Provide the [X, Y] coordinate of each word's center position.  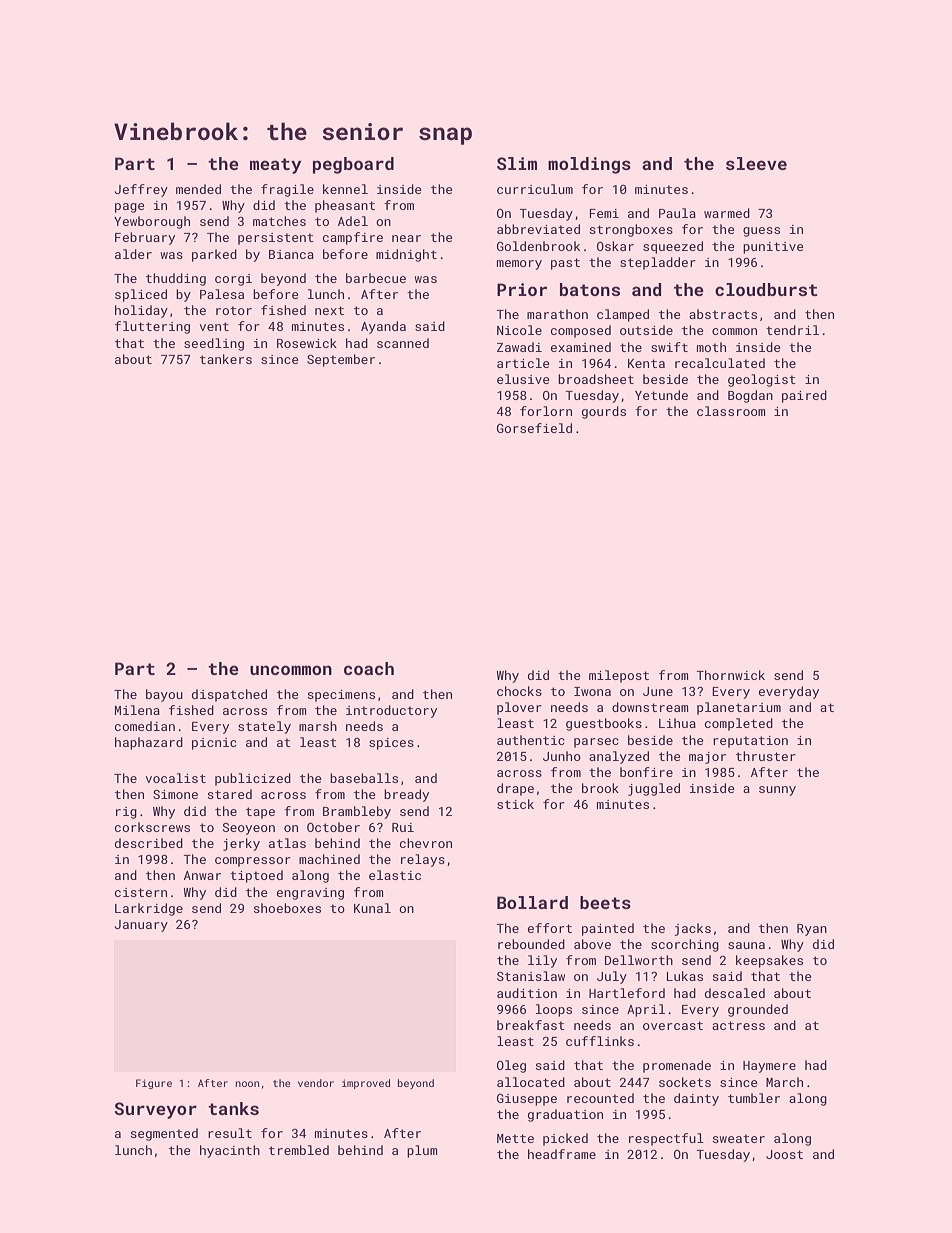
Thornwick [730, 675]
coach [369, 668]
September [341, 360]
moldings [589, 165]
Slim [517, 163]
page [130, 208]
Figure [154, 1084]
